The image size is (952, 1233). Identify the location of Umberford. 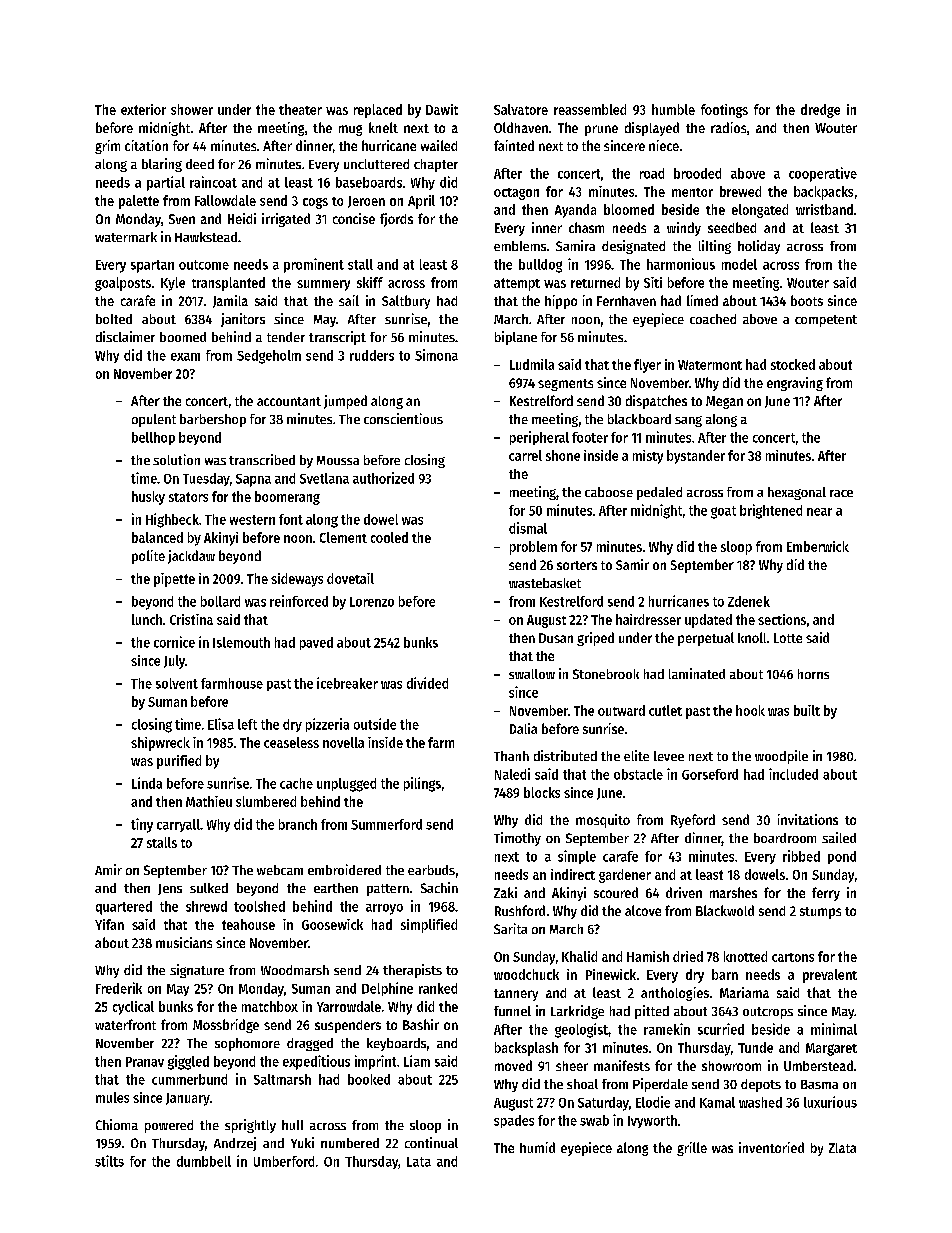
(284, 1161).
